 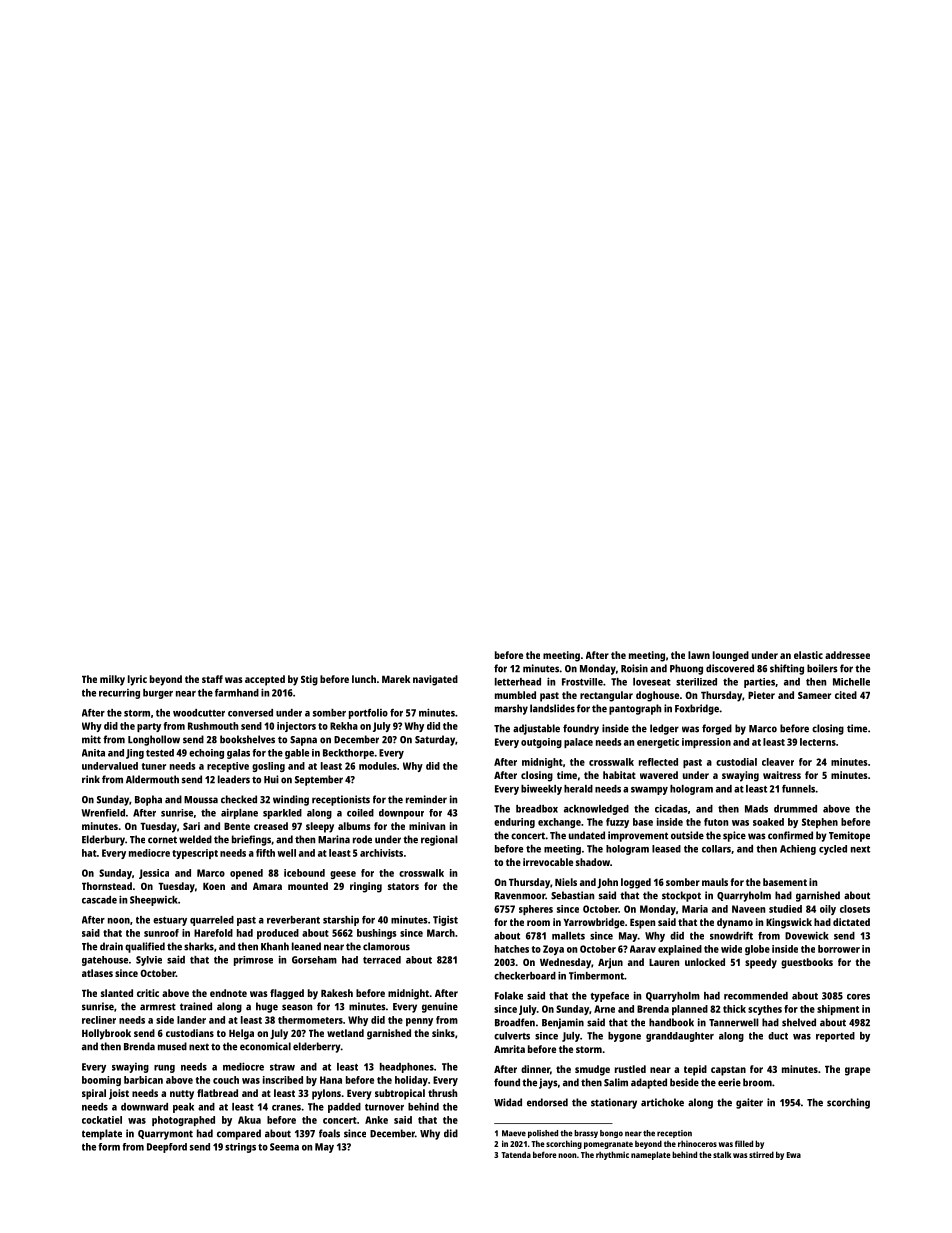 What do you see at coordinates (839, 949) in the screenshot?
I see `borrower` at bounding box center [839, 949].
